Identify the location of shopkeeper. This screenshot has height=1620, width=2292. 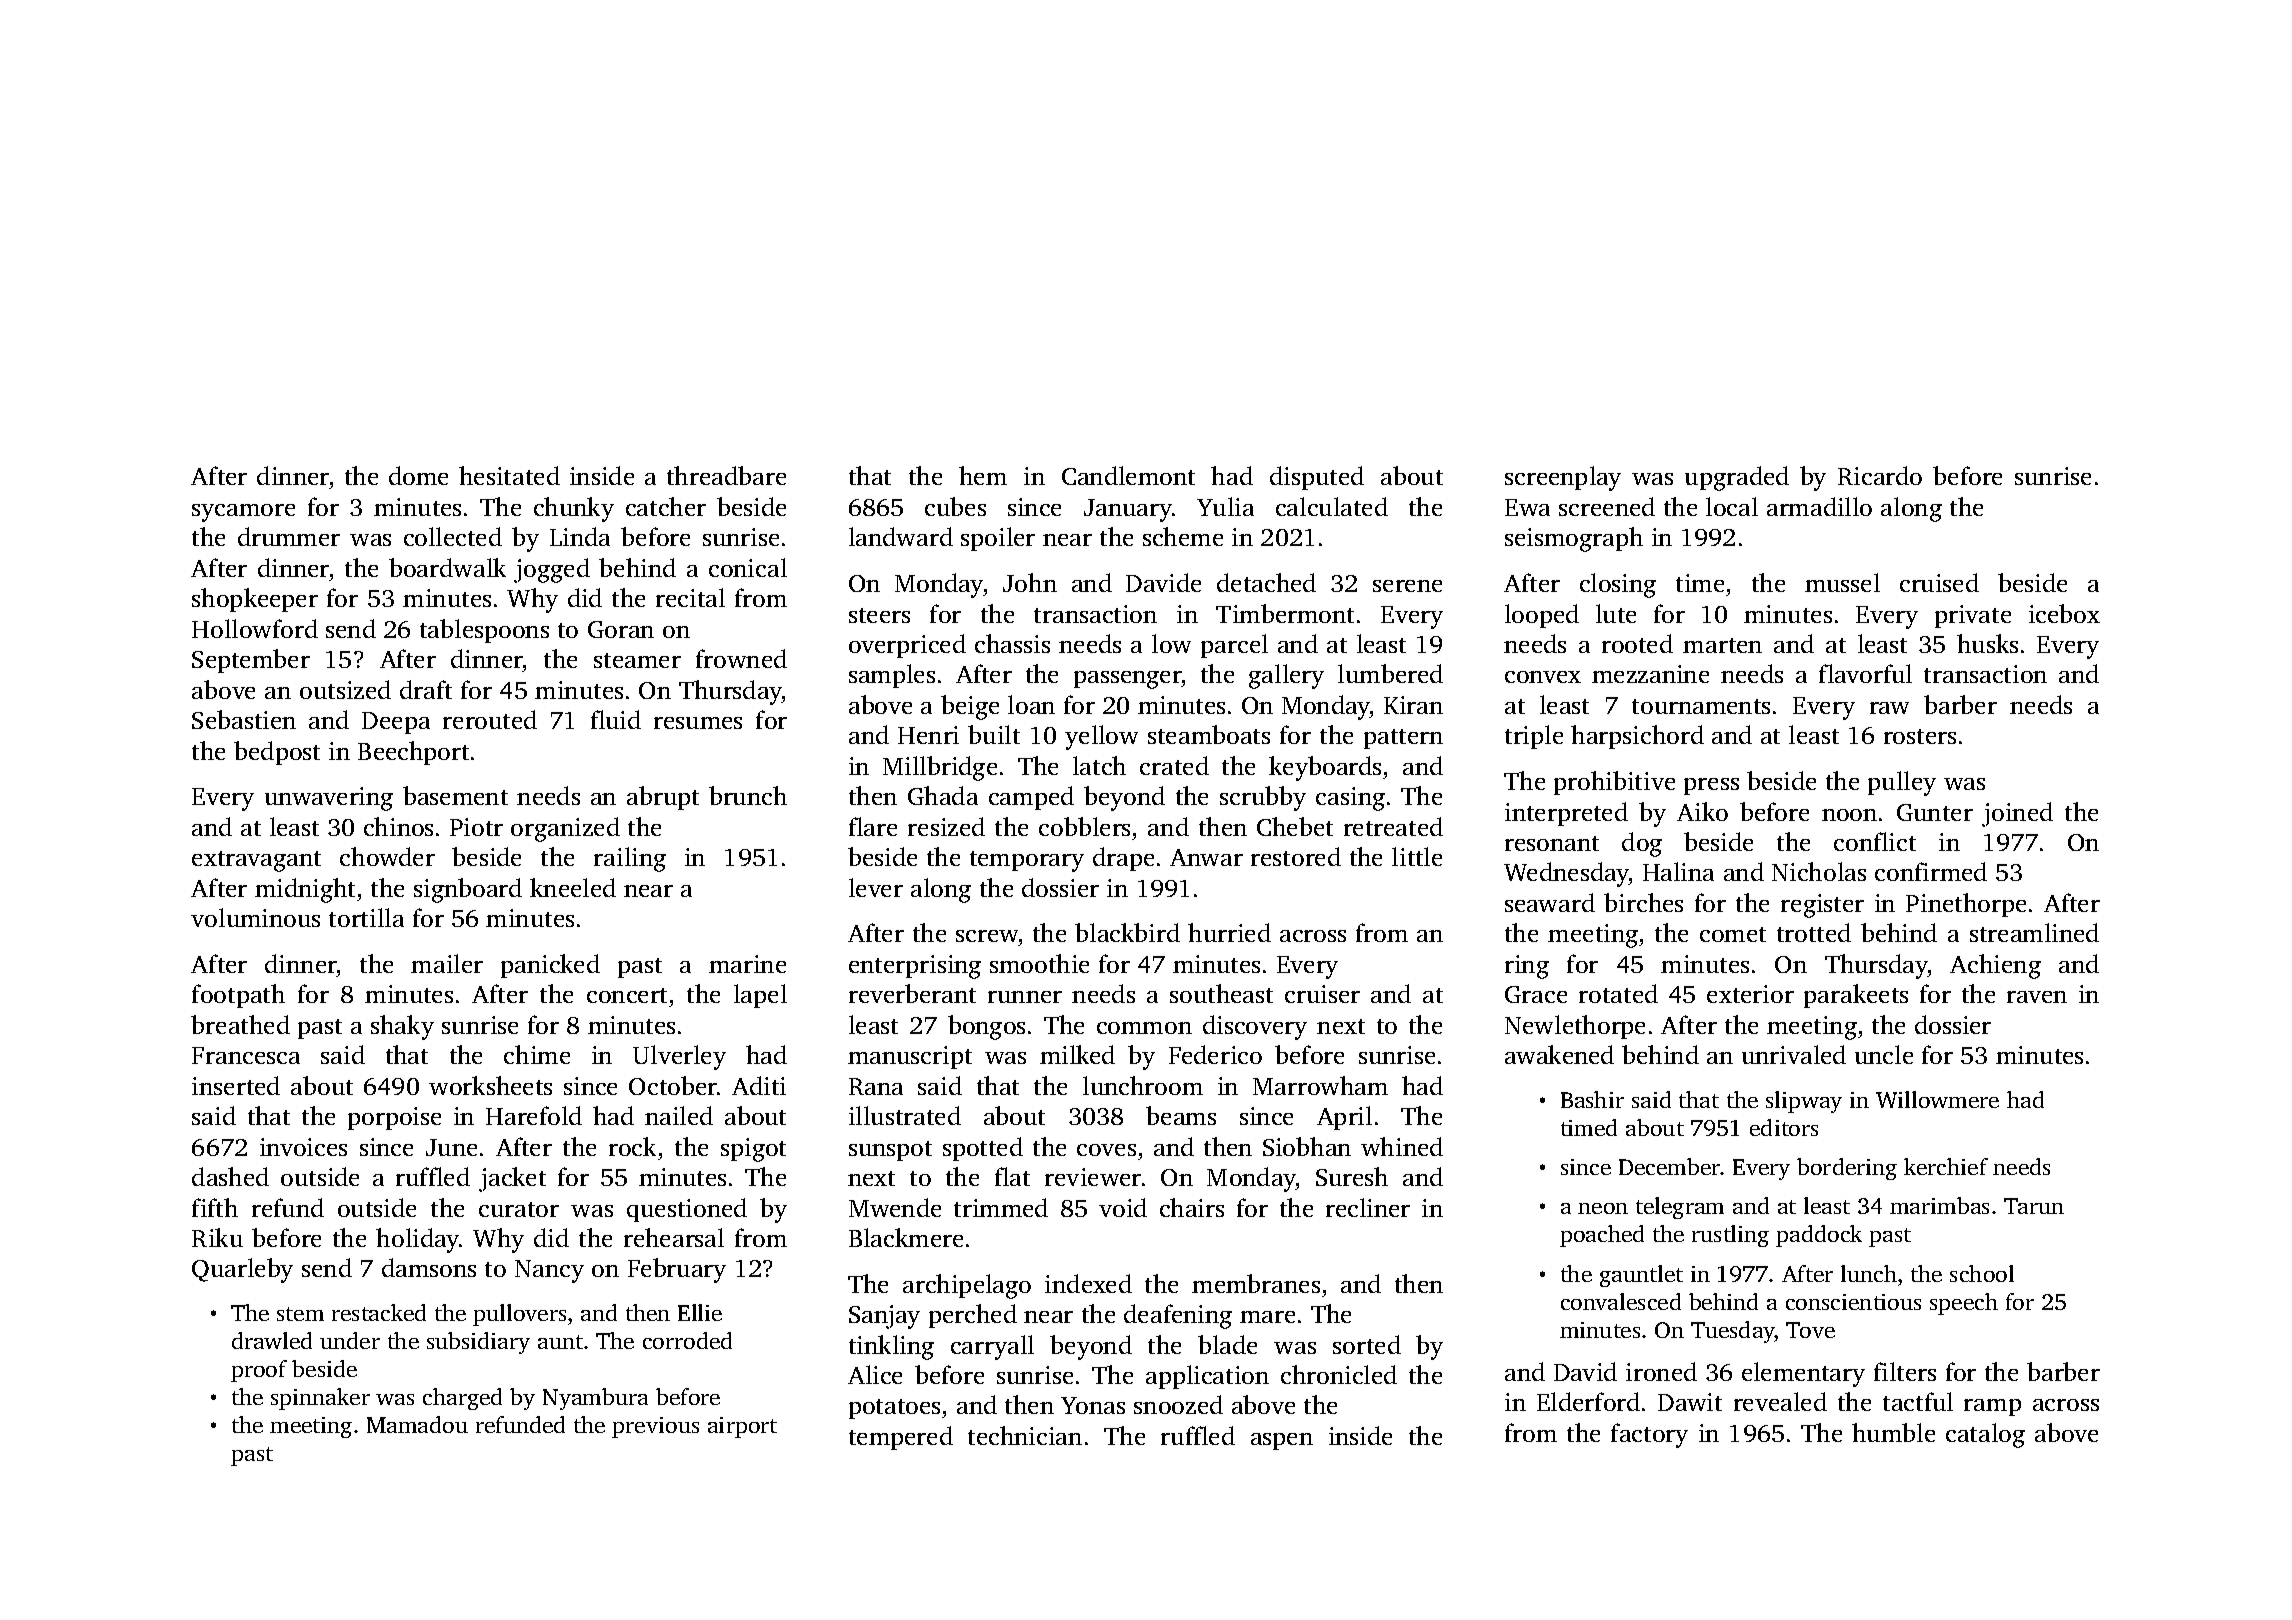
(255, 600).
